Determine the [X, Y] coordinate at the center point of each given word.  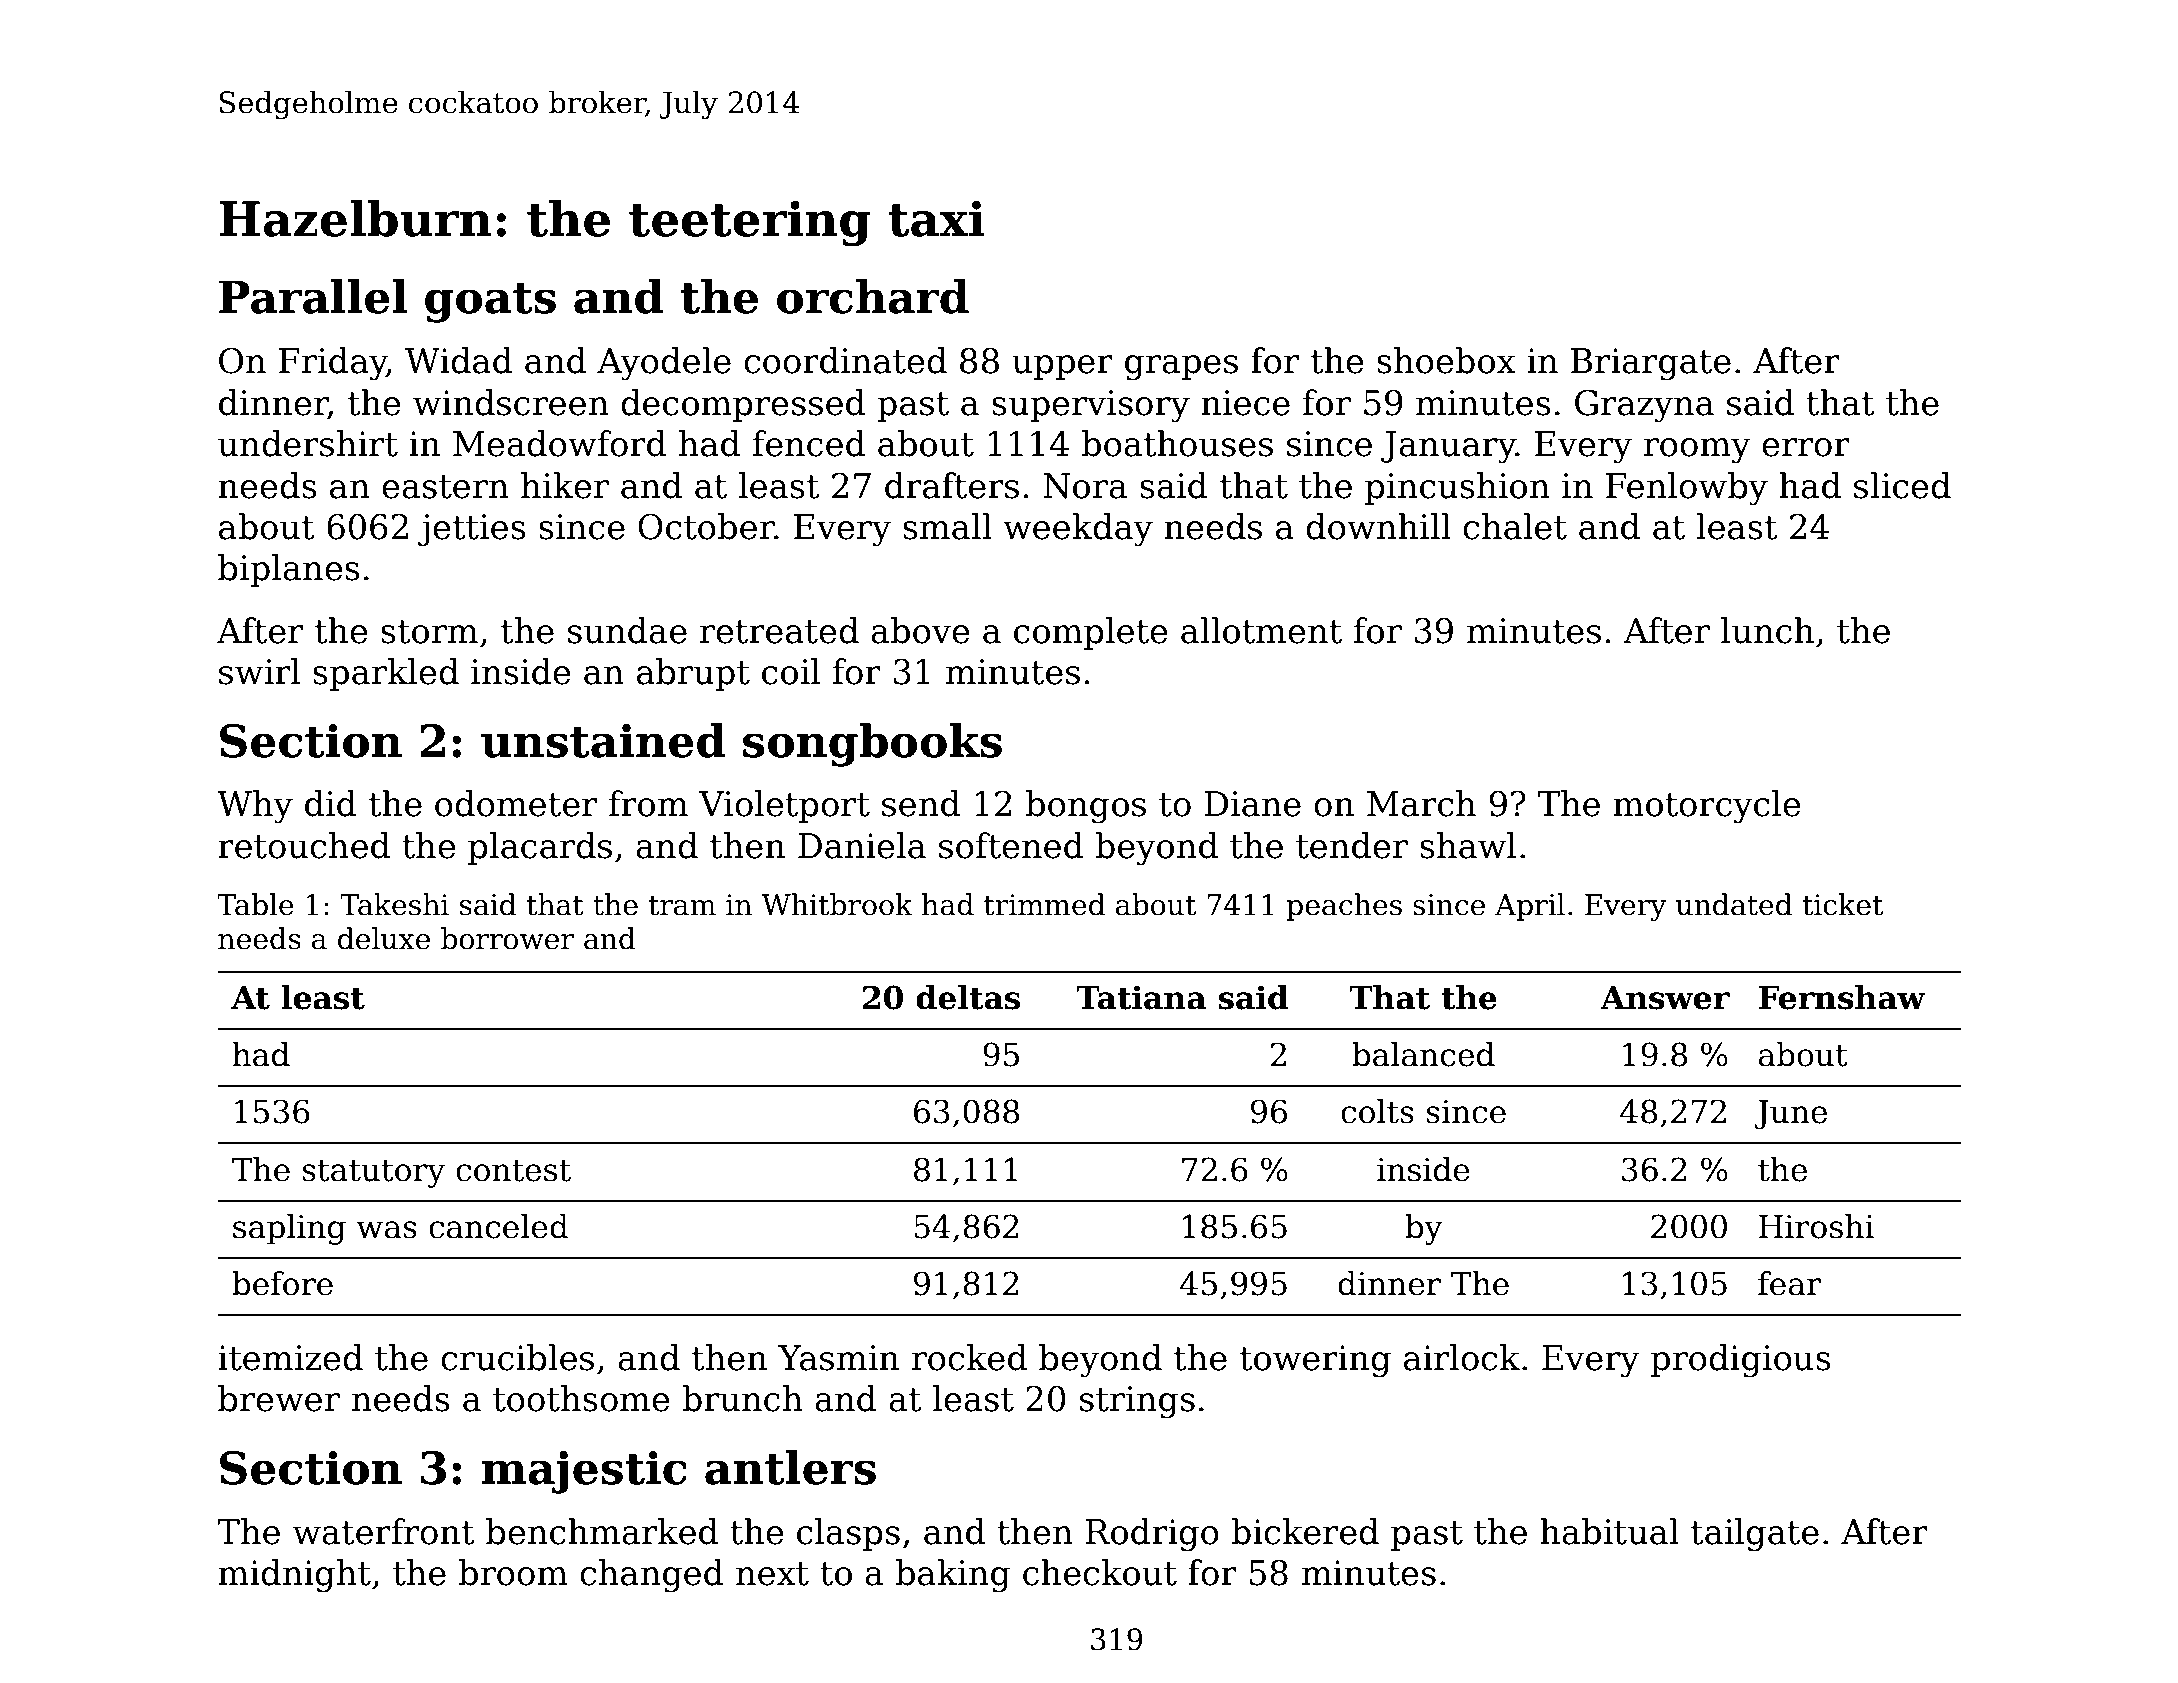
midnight [294, 1576]
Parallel [313, 296]
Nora [1085, 486]
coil [791, 671]
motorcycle [1707, 807]
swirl [259, 671]
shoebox [1446, 360]
